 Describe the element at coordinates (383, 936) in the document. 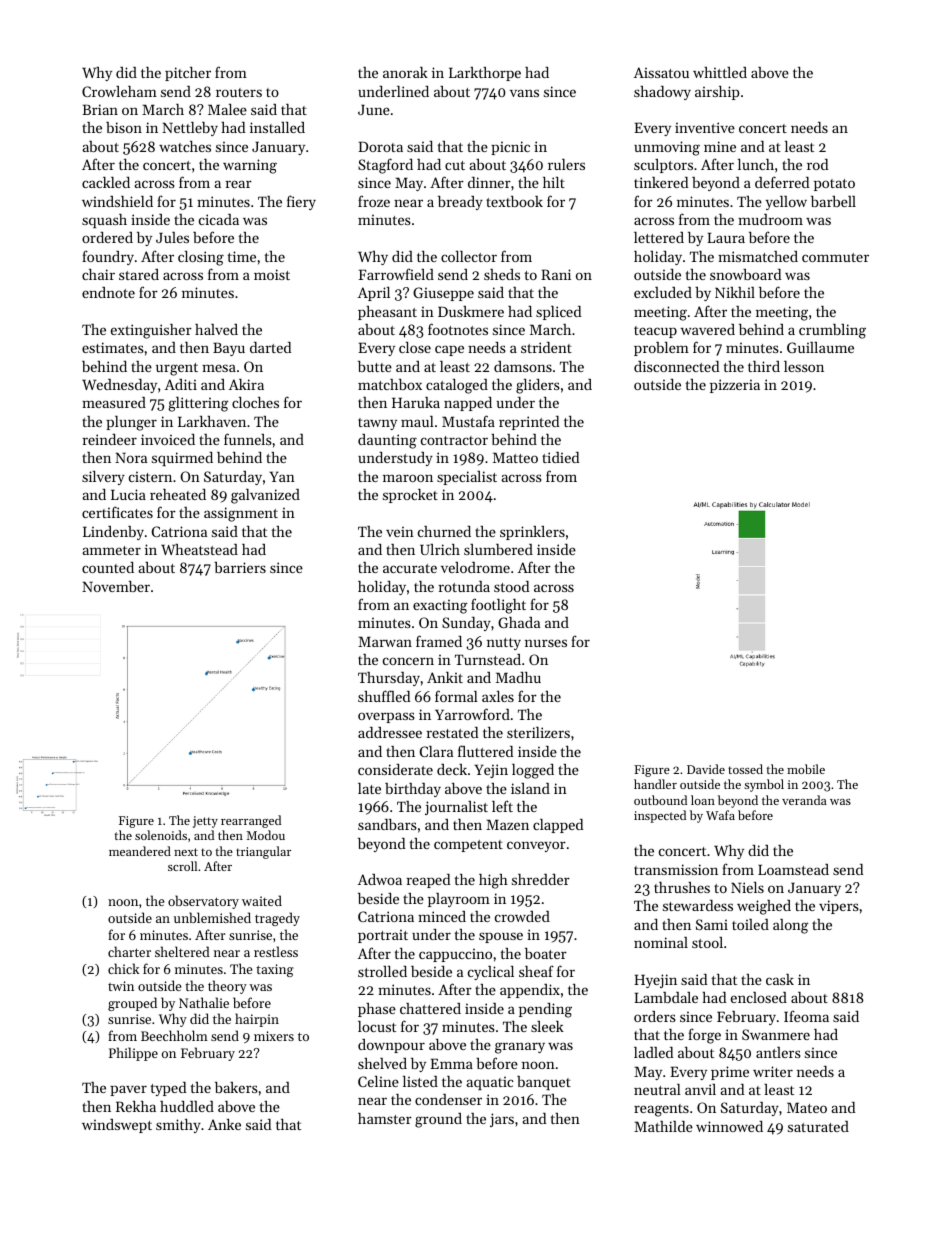

I see `portrait` at that location.
